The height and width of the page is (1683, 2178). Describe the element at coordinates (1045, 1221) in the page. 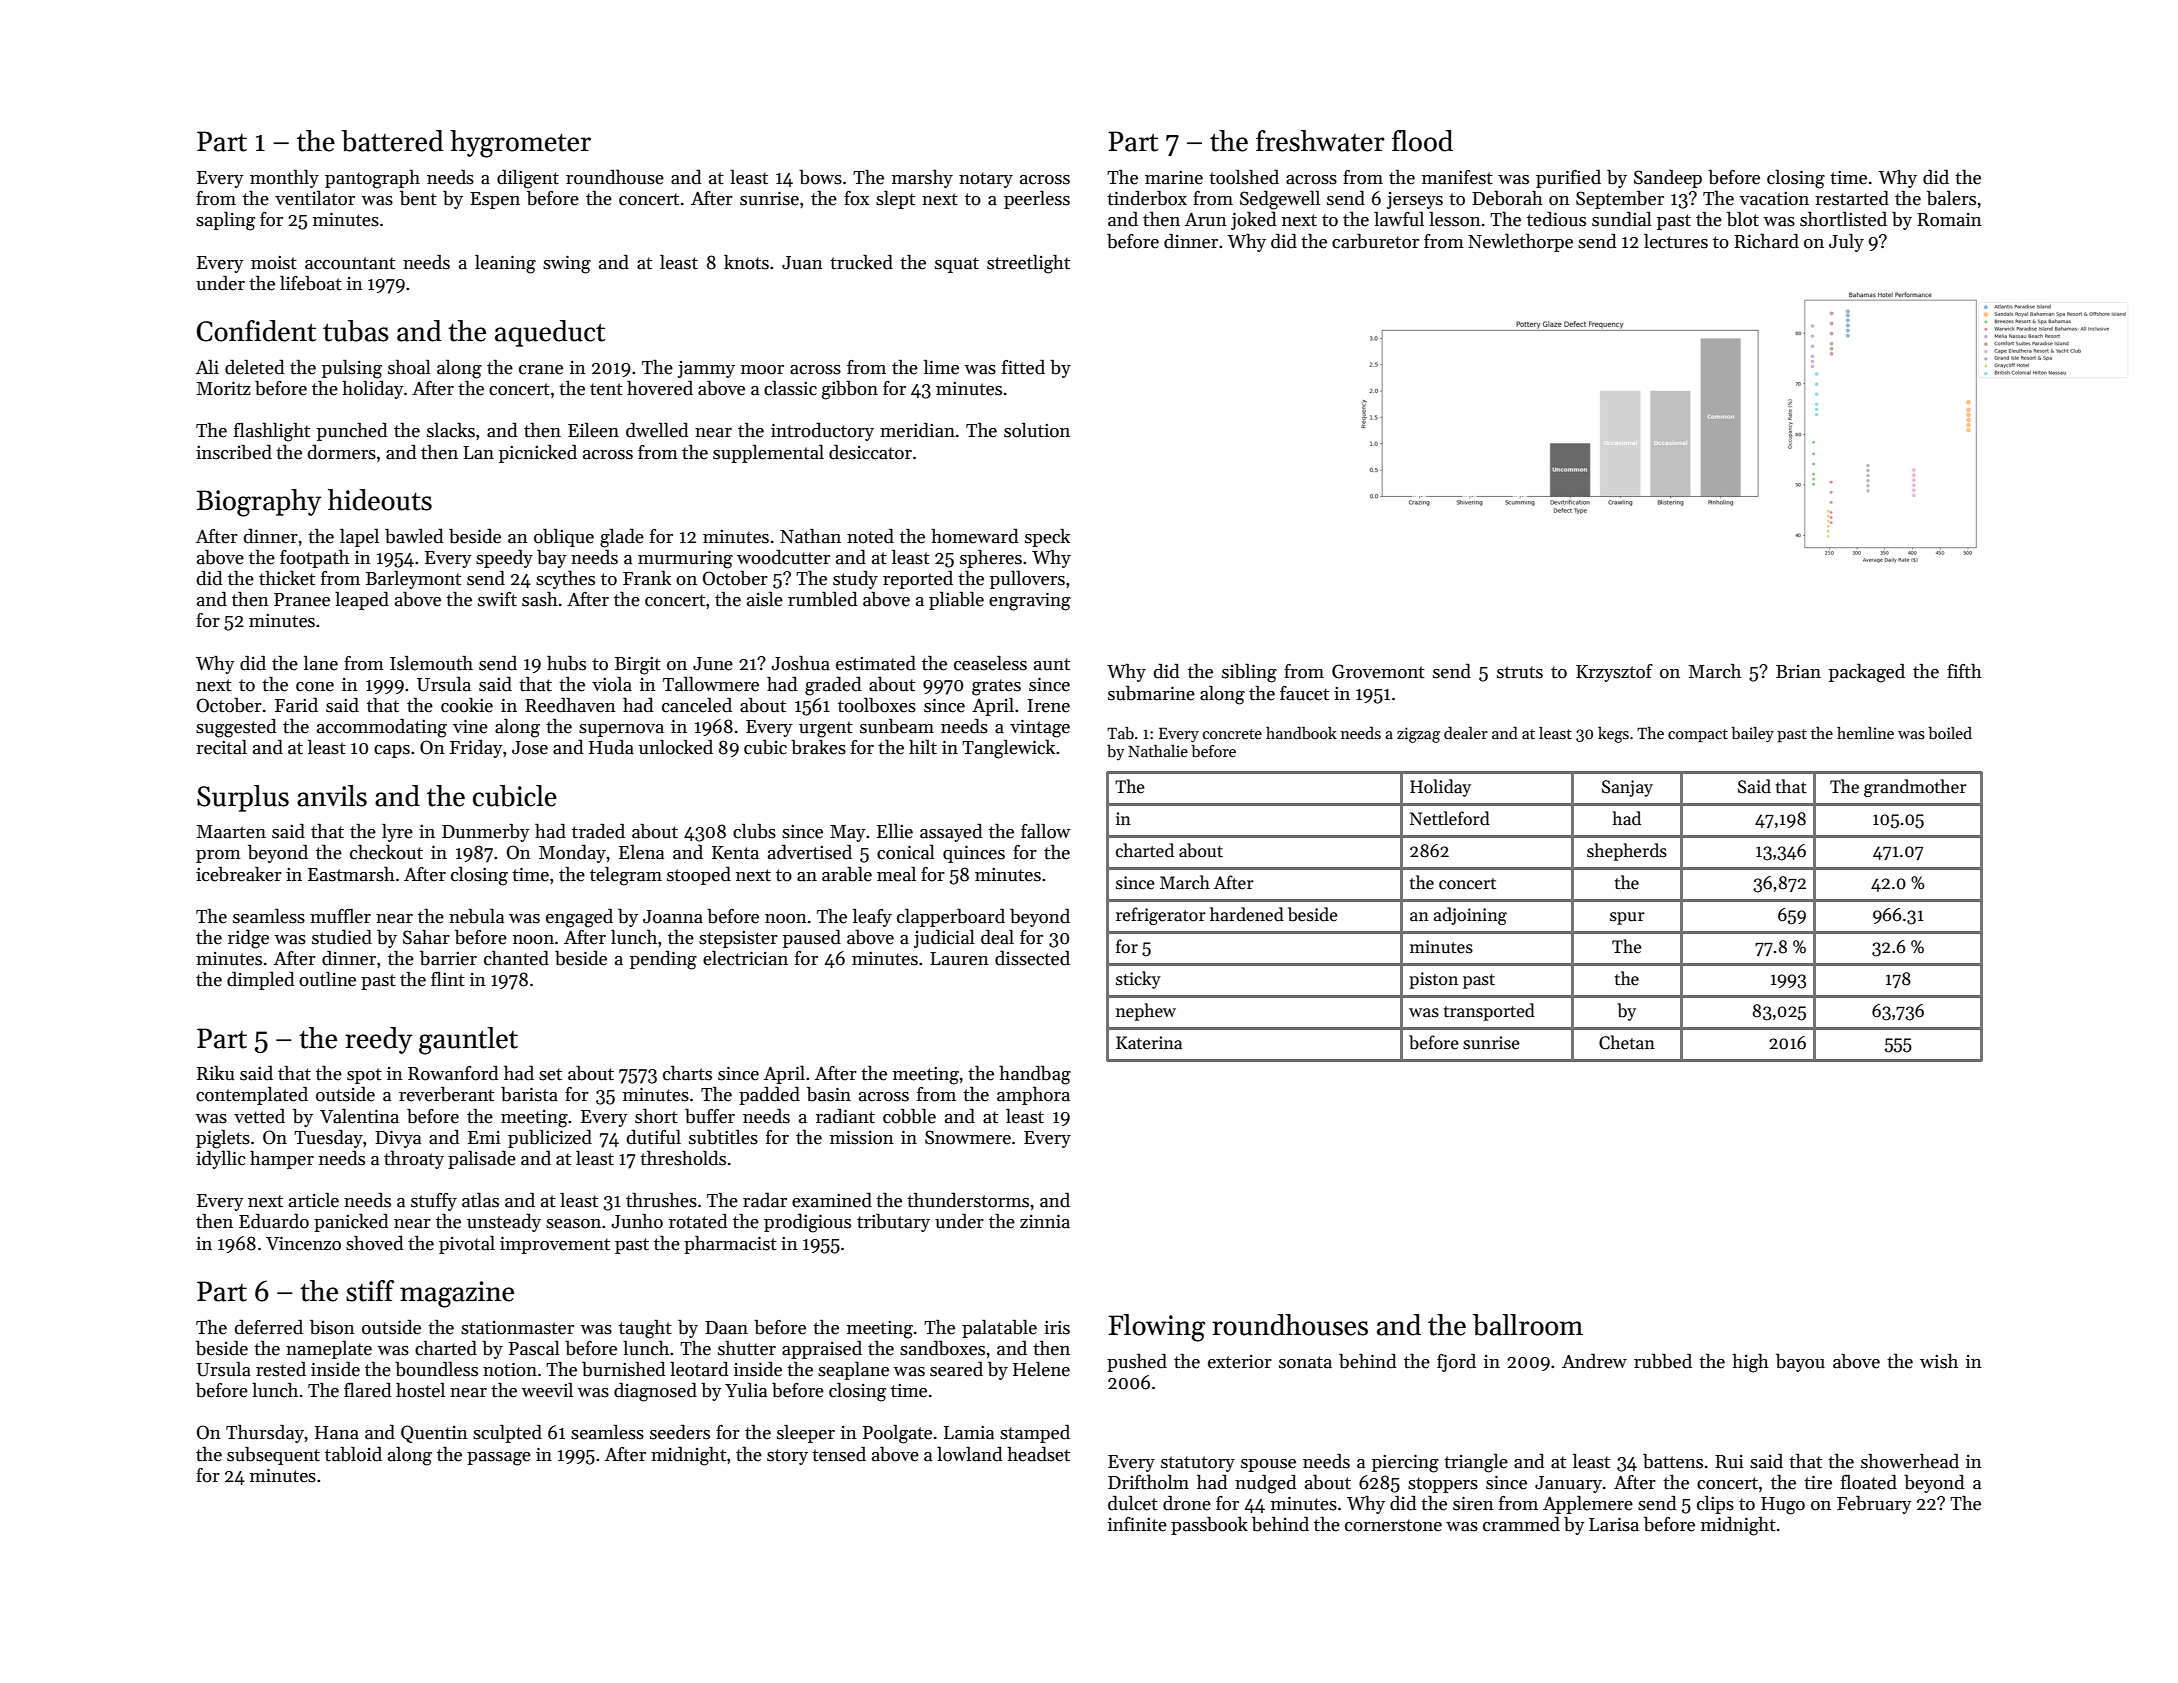

I see `zinnia` at that location.
